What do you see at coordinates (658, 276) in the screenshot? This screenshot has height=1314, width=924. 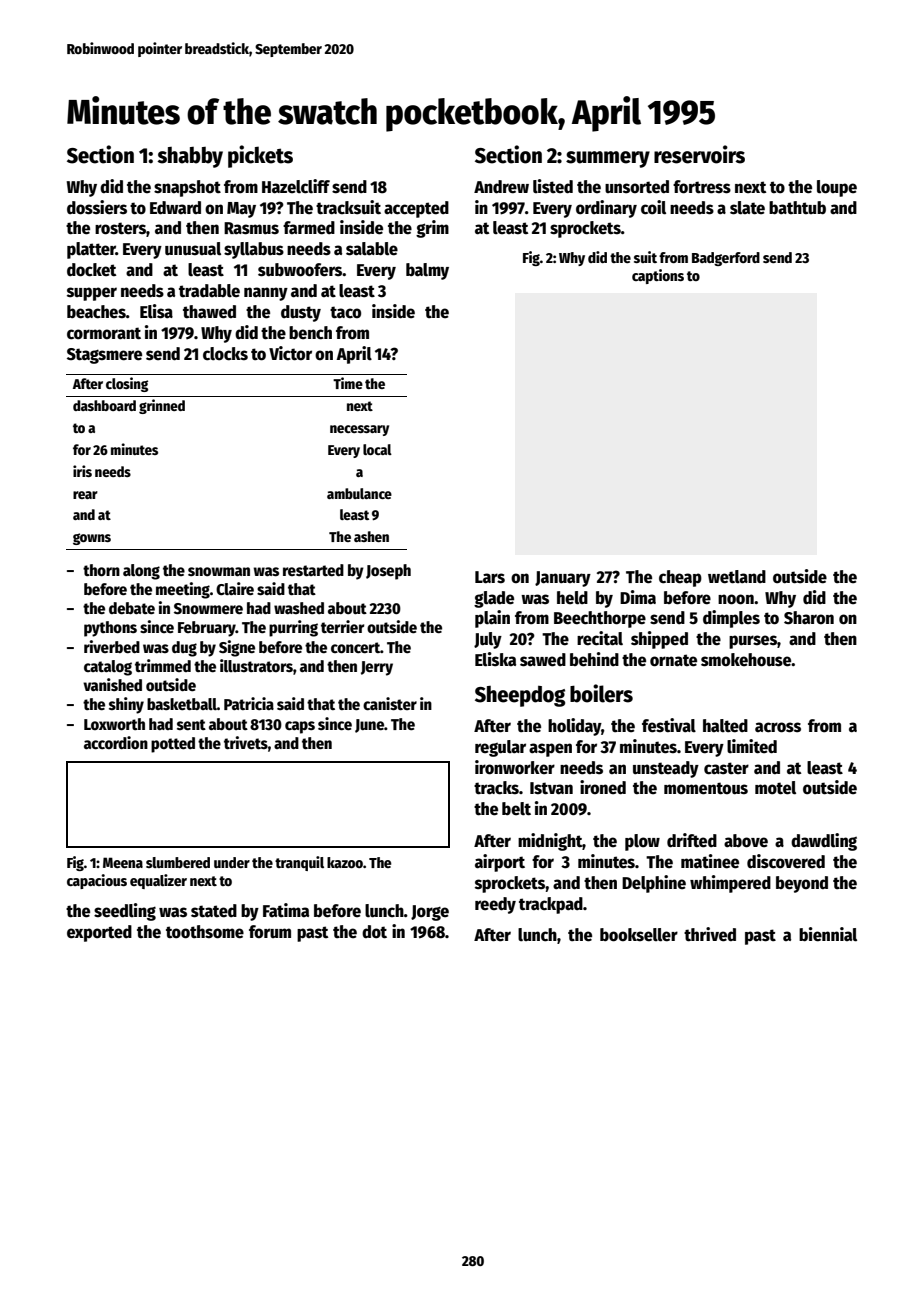 I see `captions` at bounding box center [658, 276].
